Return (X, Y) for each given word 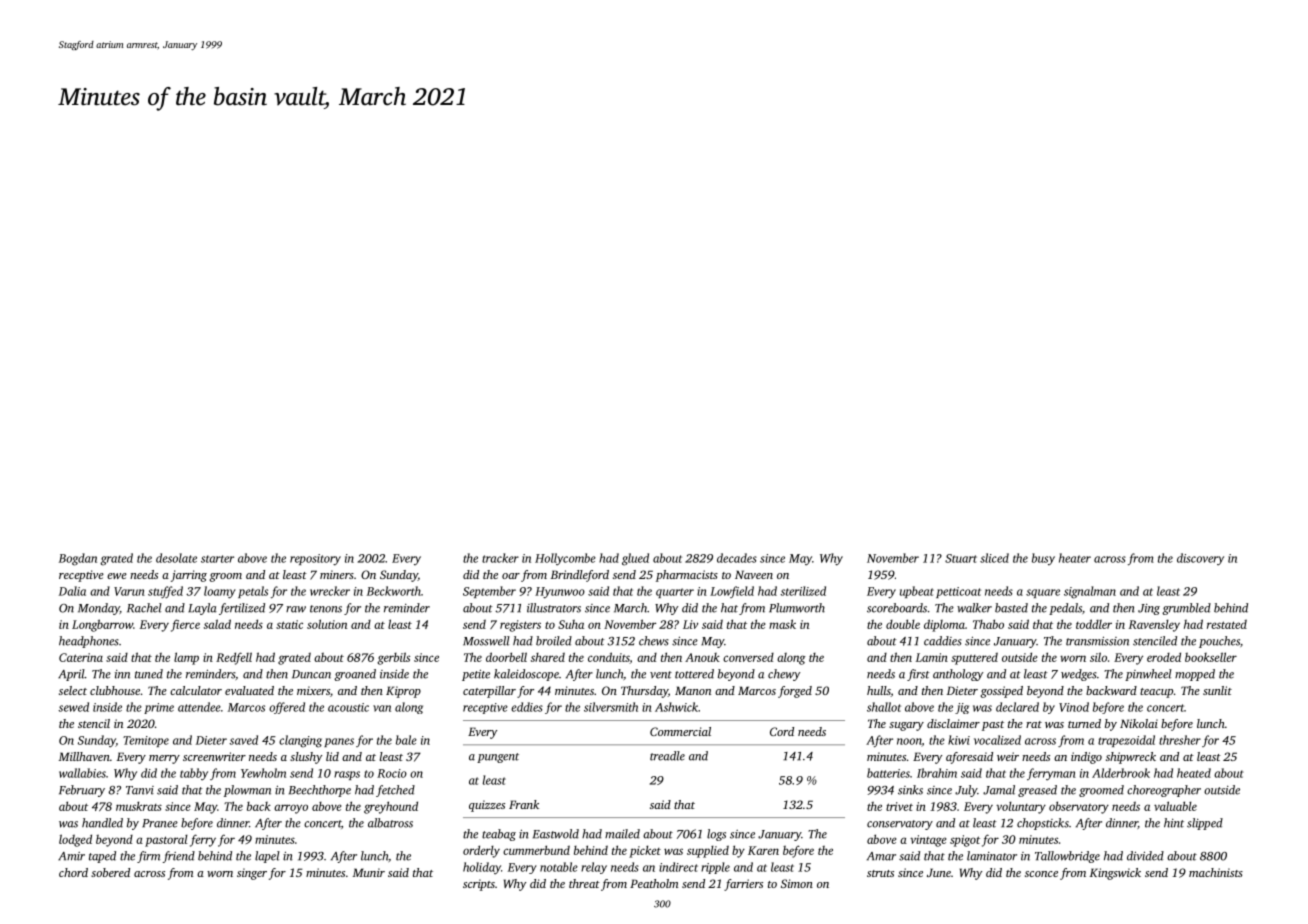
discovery (1200, 559)
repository (315, 560)
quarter (675, 593)
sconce (1041, 874)
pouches (1219, 642)
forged (795, 692)
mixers (313, 690)
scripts (479, 885)
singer (252, 874)
